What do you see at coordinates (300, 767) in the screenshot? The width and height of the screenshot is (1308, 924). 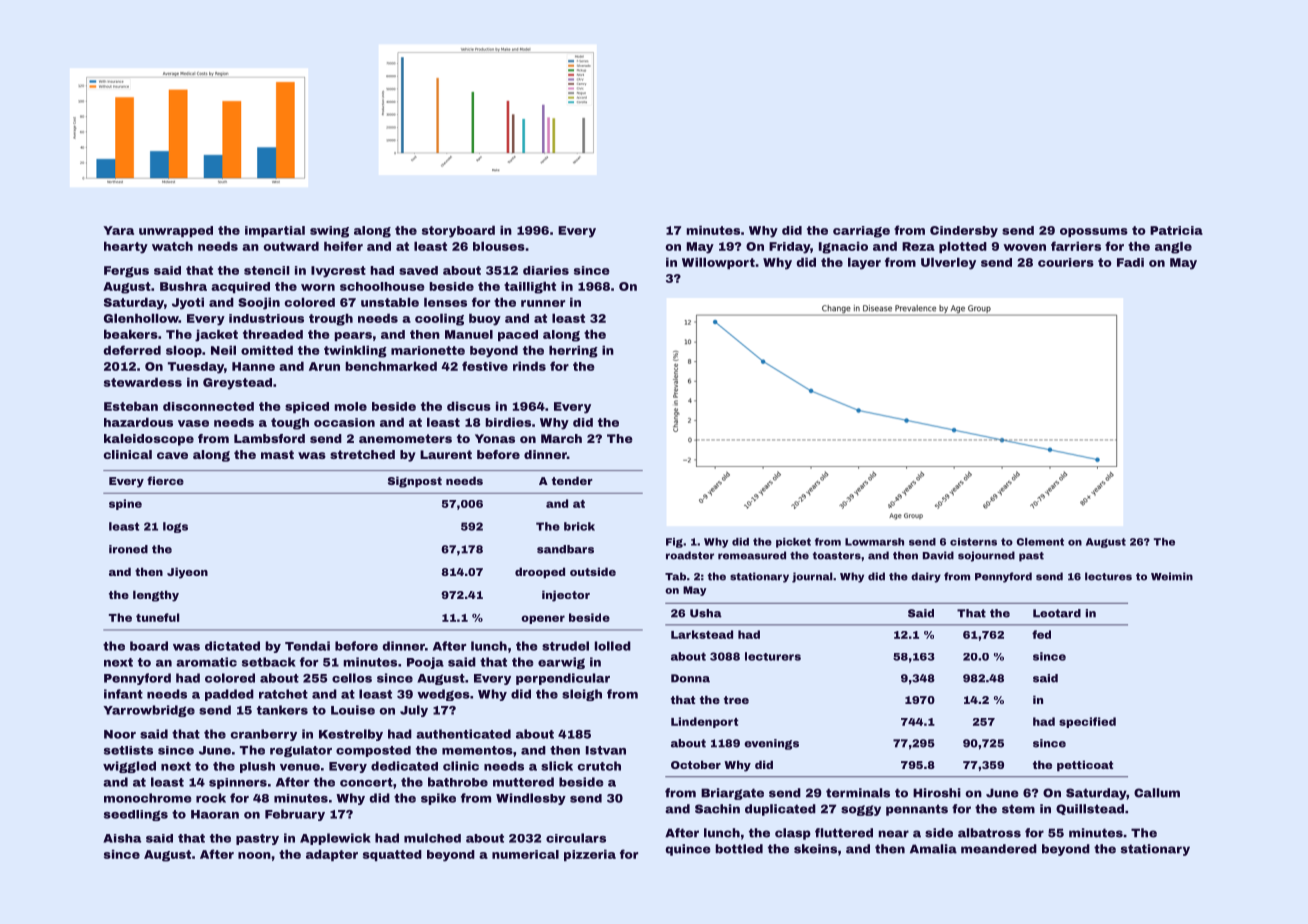 I see `venue` at bounding box center [300, 767].
